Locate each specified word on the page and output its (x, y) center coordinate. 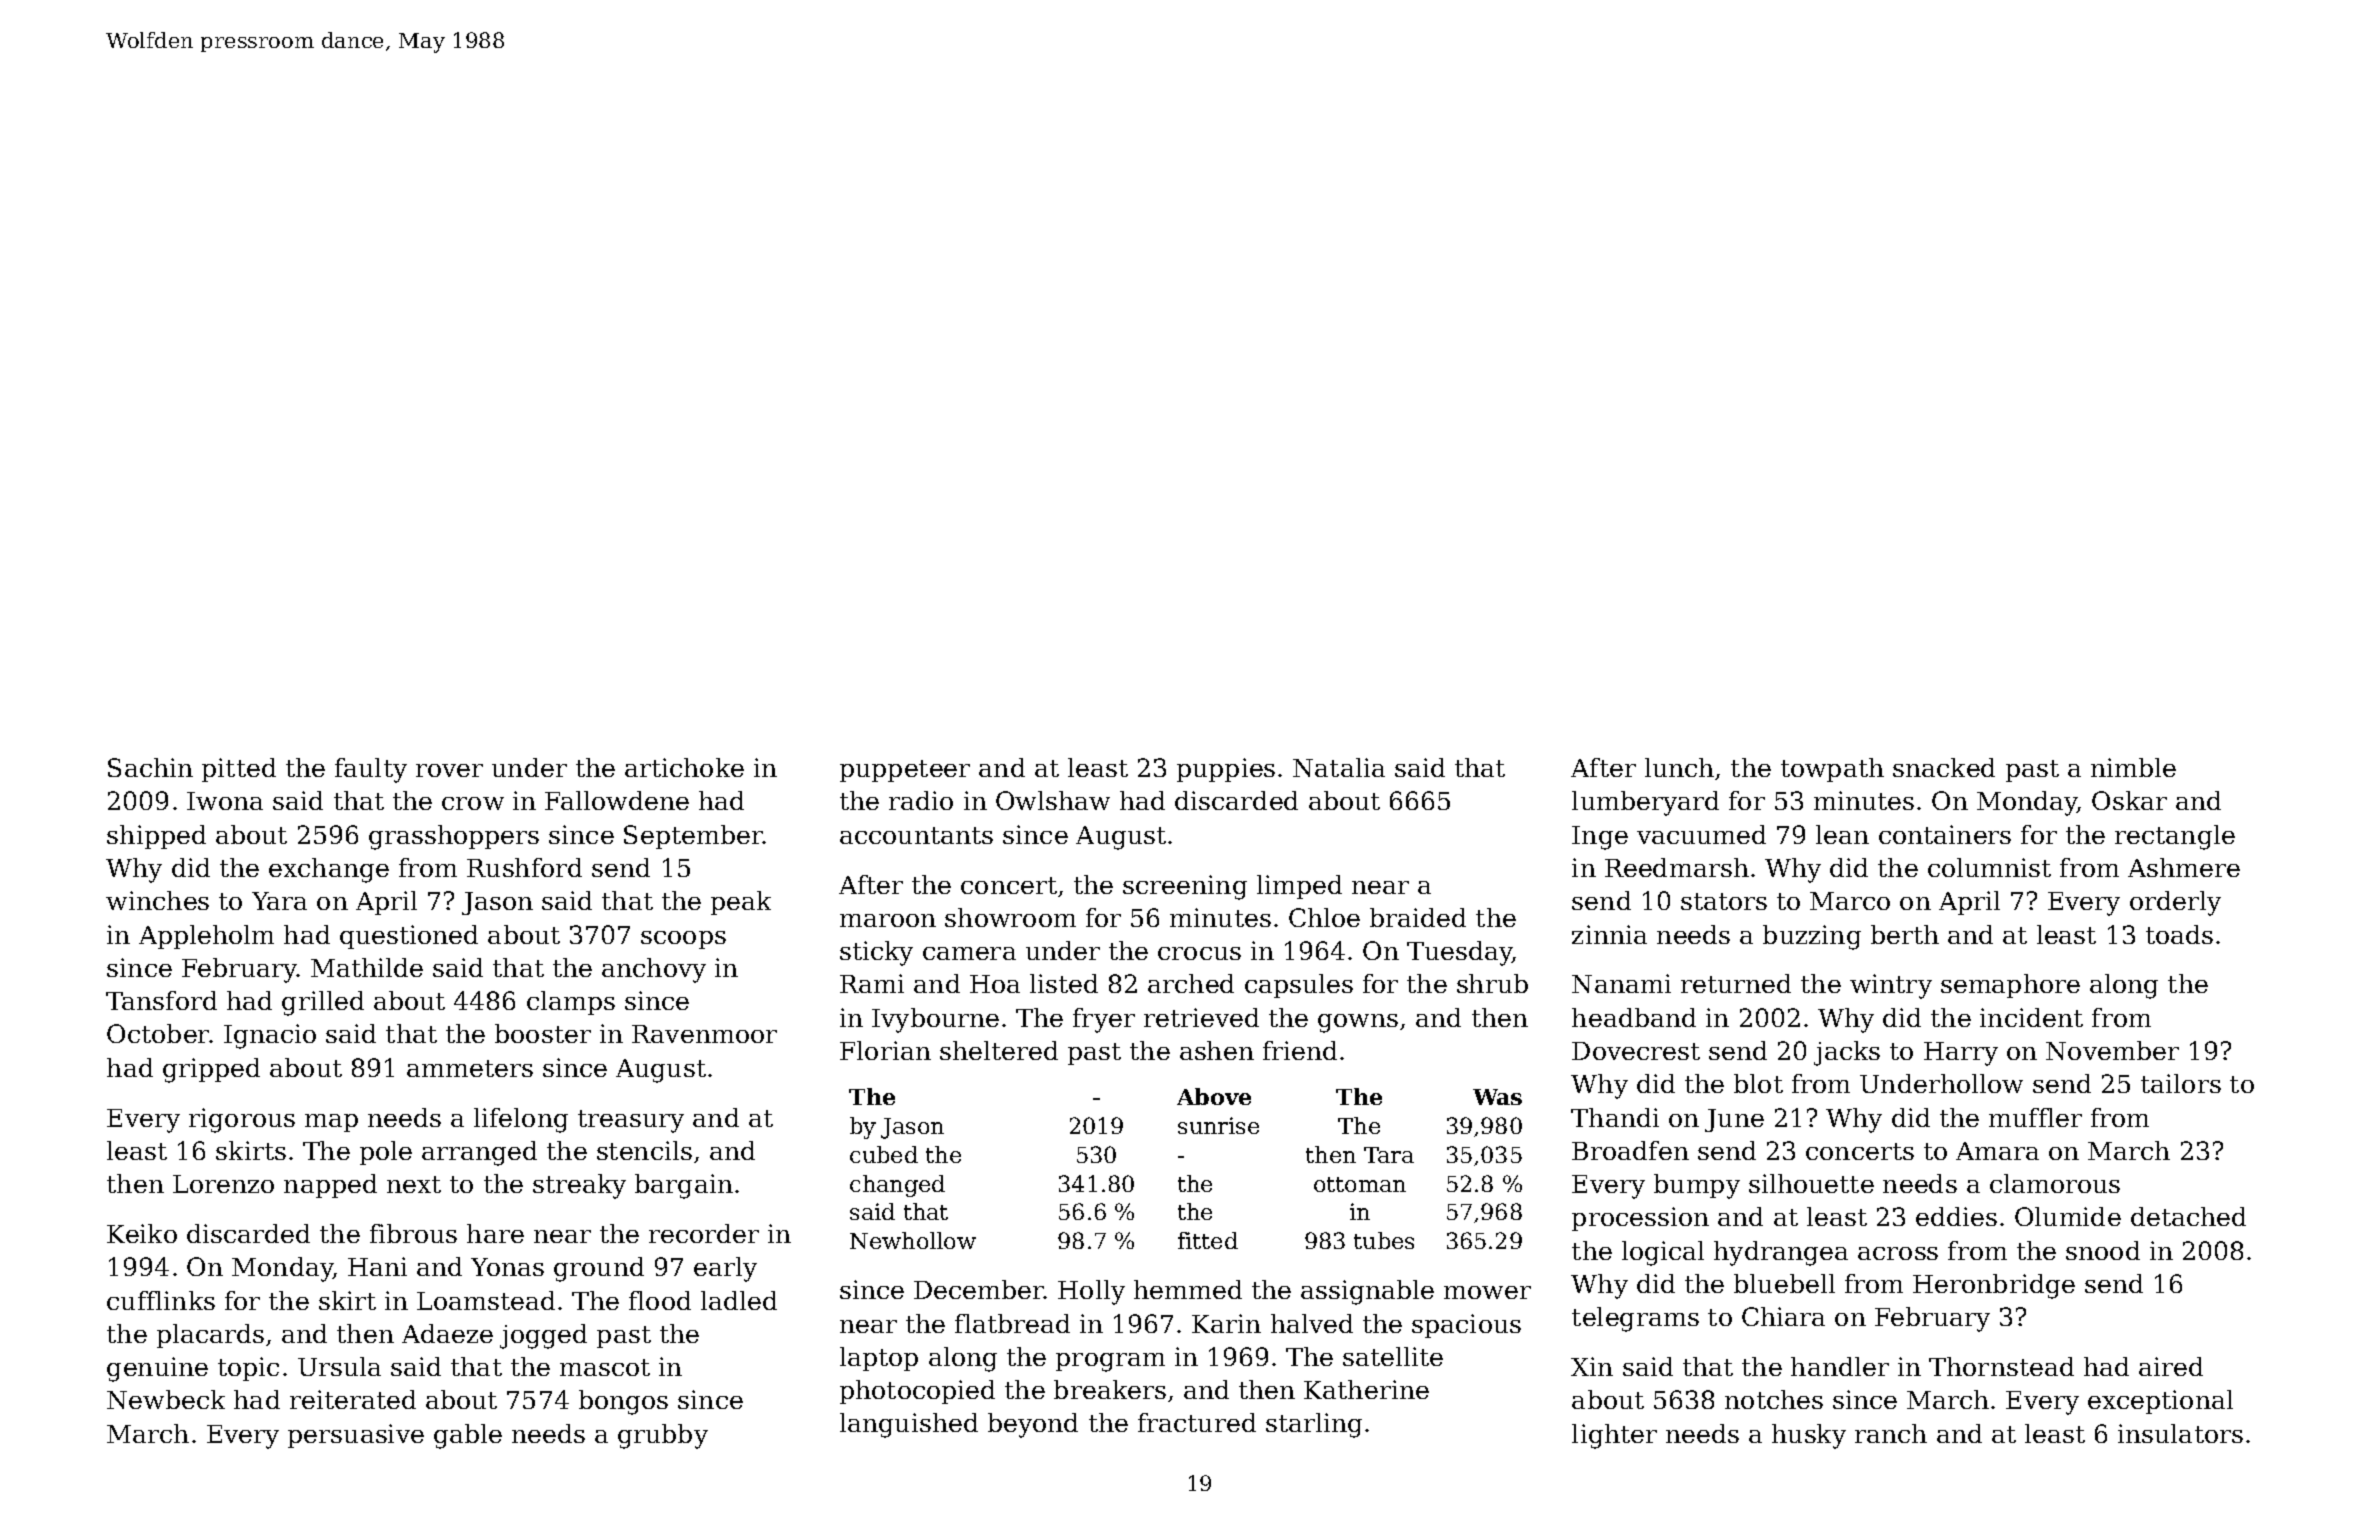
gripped (211, 1070)
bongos (623, 1402)
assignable (1367, 1292)
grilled (323, 1003)
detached (2188, 1216)
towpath (1832, 770)
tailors (2181, 1083)
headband (1634, 1017)
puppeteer (905, 771)
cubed (884, 1154)
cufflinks (161, 1300)
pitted (239, 770)
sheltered (999, 1050)
